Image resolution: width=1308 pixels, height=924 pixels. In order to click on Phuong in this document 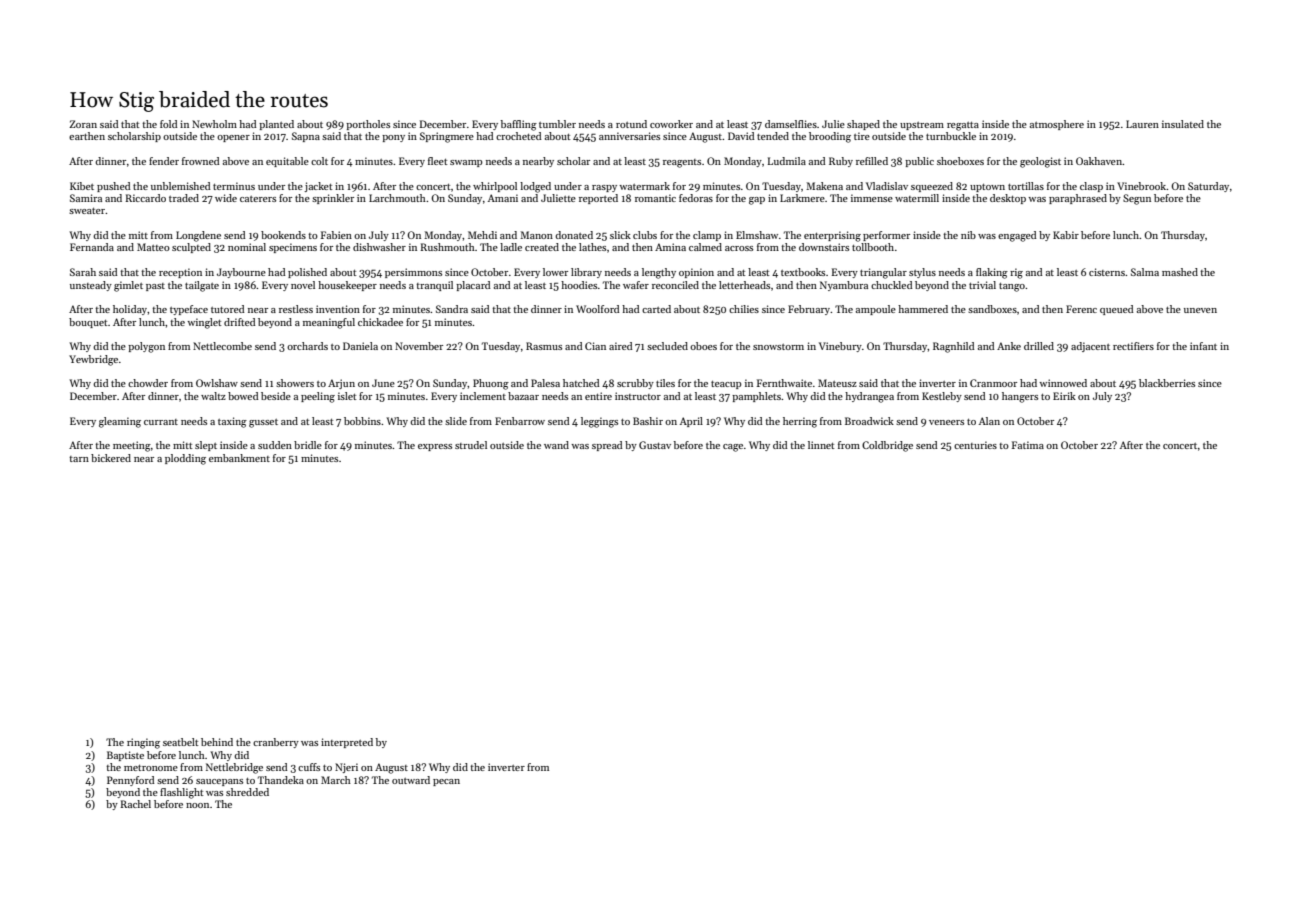, I will do `click(491, 384)`.
